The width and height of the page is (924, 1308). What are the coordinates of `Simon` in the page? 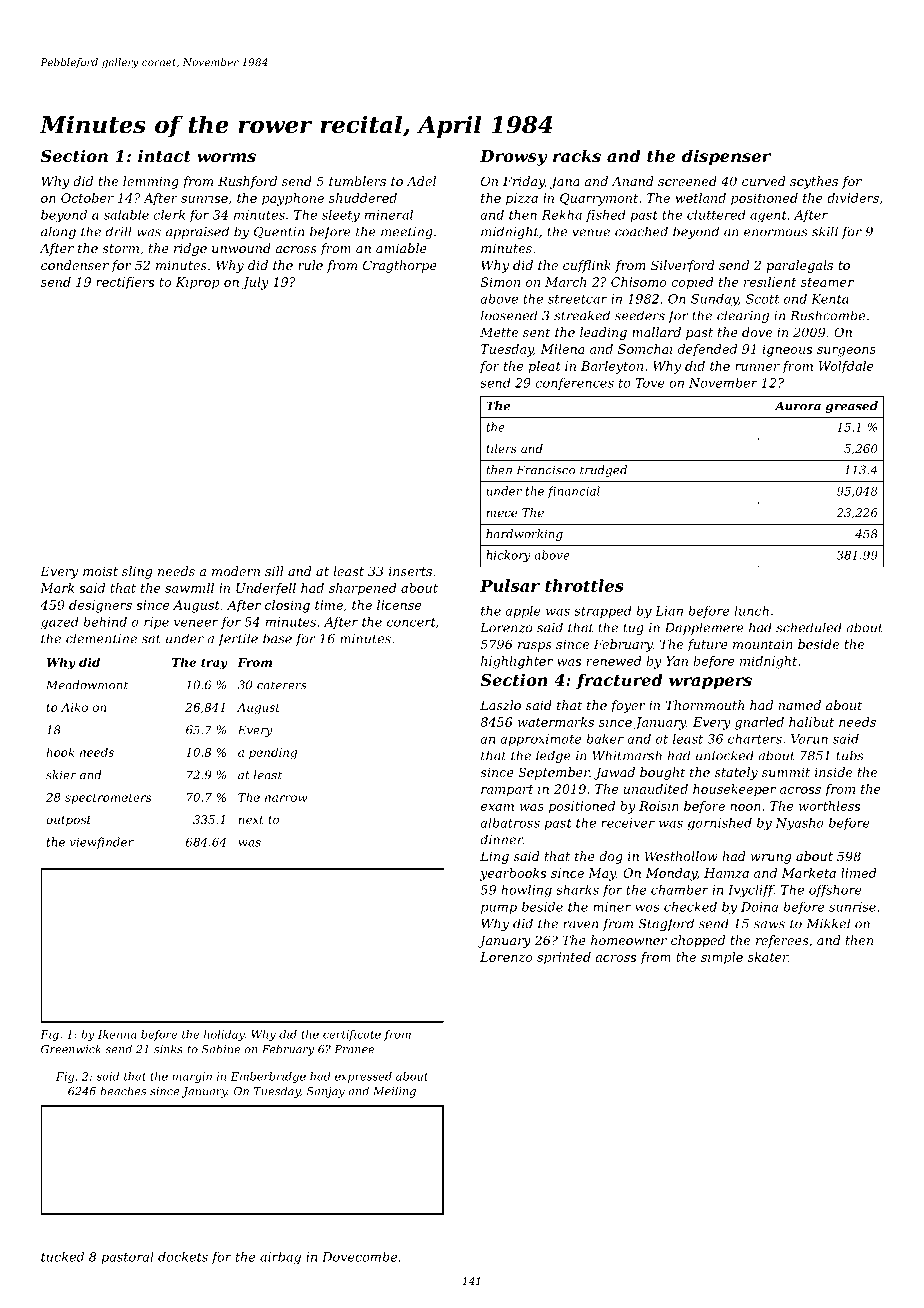 It's located at (500, 282).
